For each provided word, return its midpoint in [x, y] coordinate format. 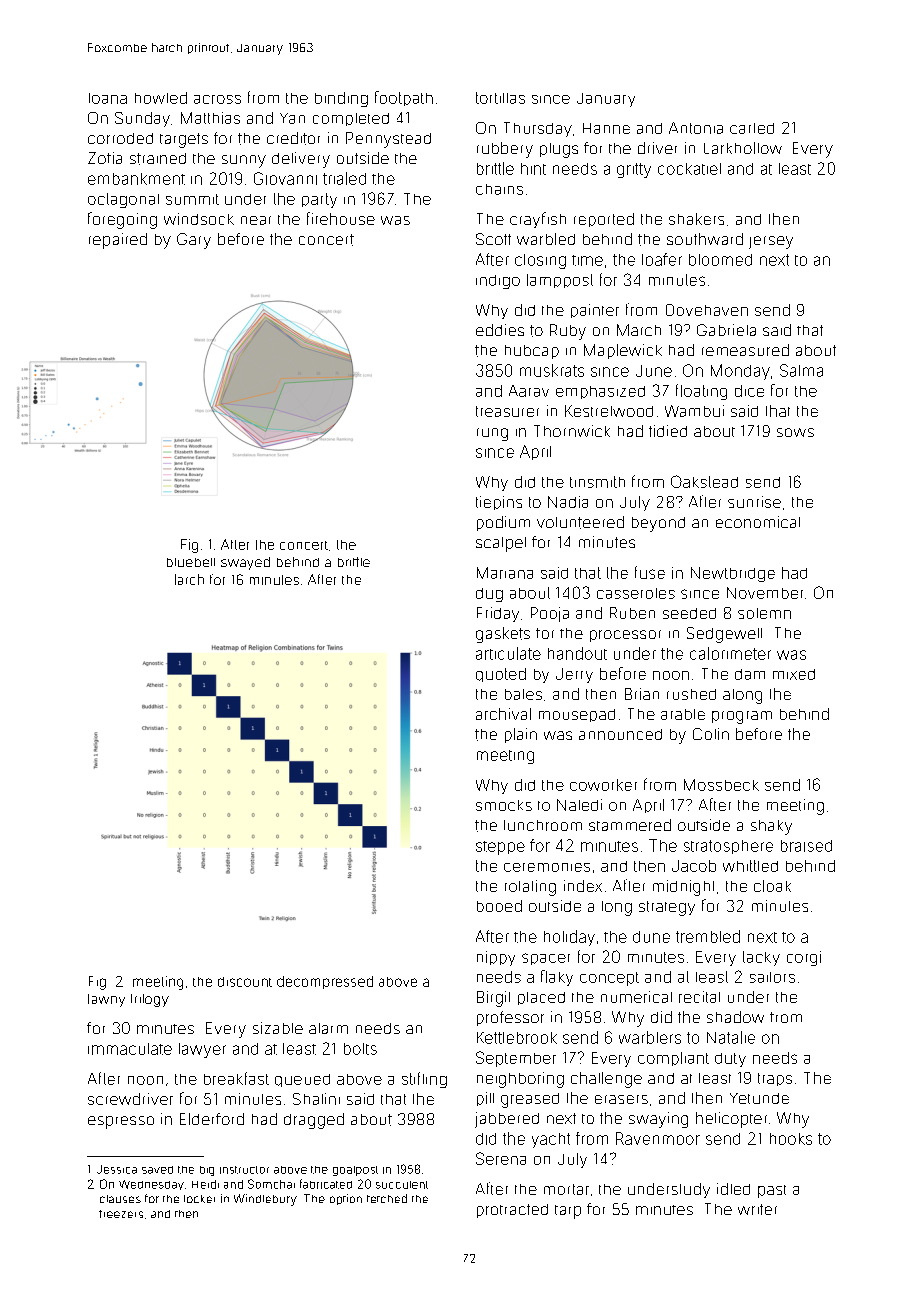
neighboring [520, 1080]
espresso [121, 1122]
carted [752, 128]
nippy [496, 958]
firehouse [341, 218]
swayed [245, 563]
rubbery [505, 150]
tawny [106, 1000]
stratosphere [728, 847]
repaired [118, 241]
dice [749, 391]
